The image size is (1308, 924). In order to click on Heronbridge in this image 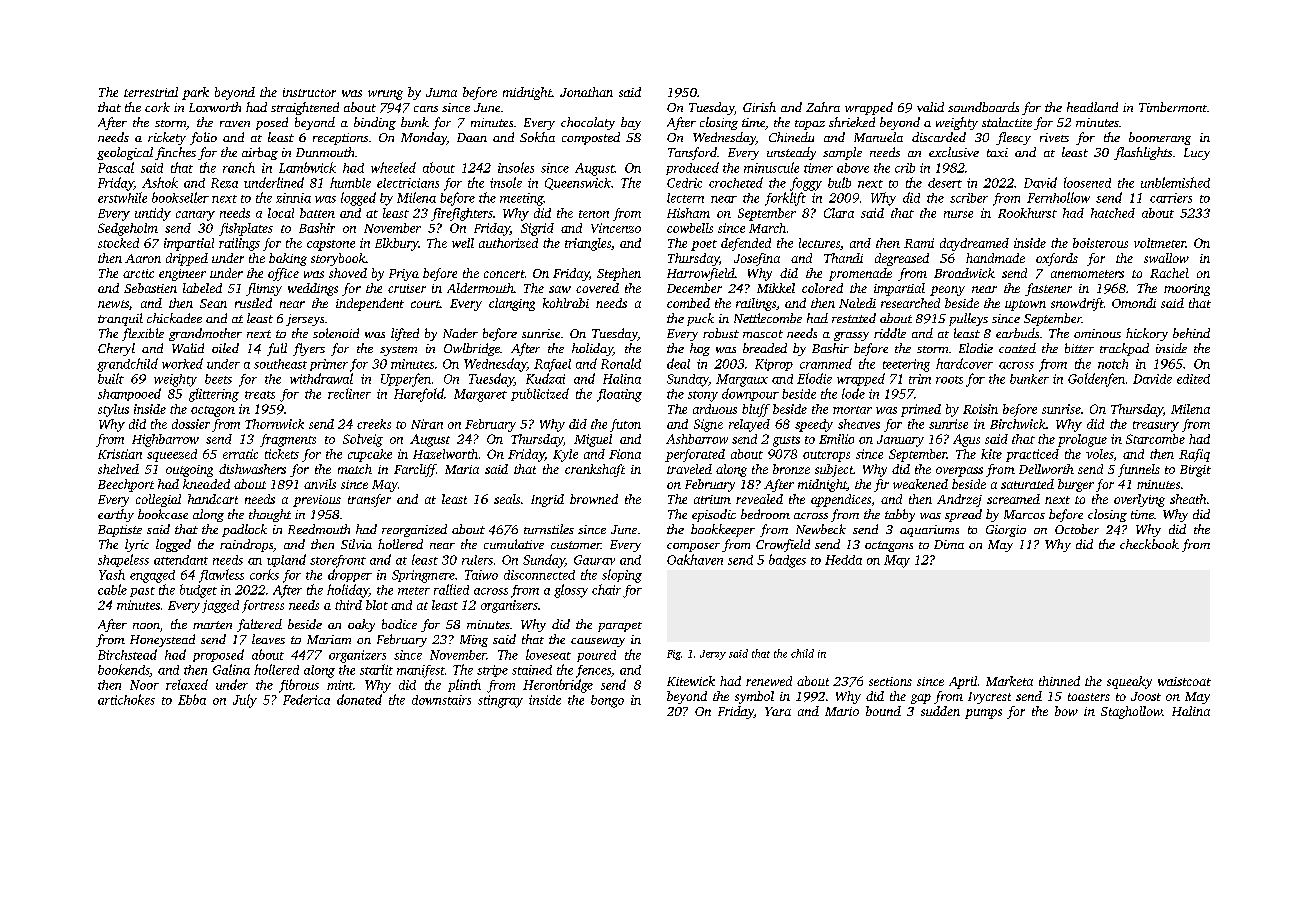, I will do `click(558, 686)`.
